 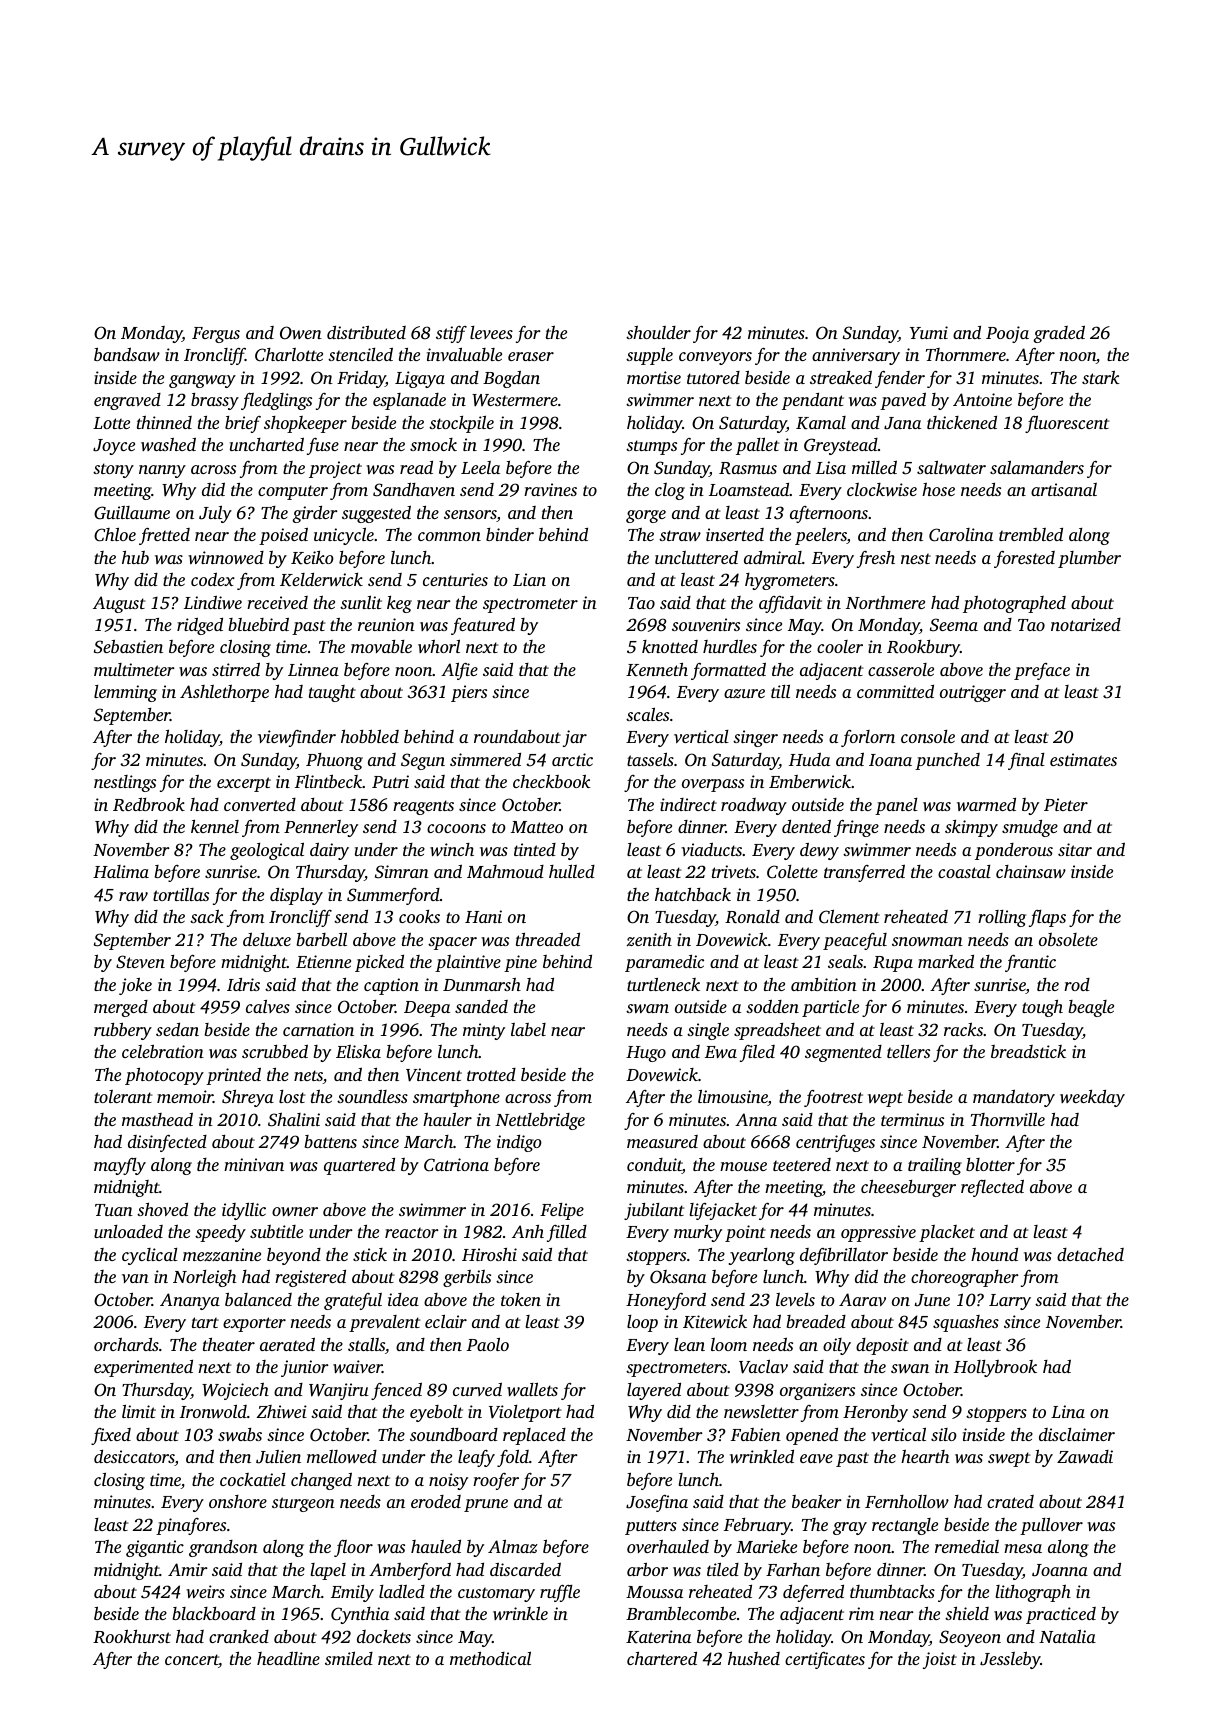 I want to click on forested, so click(x=1024, y=559).
